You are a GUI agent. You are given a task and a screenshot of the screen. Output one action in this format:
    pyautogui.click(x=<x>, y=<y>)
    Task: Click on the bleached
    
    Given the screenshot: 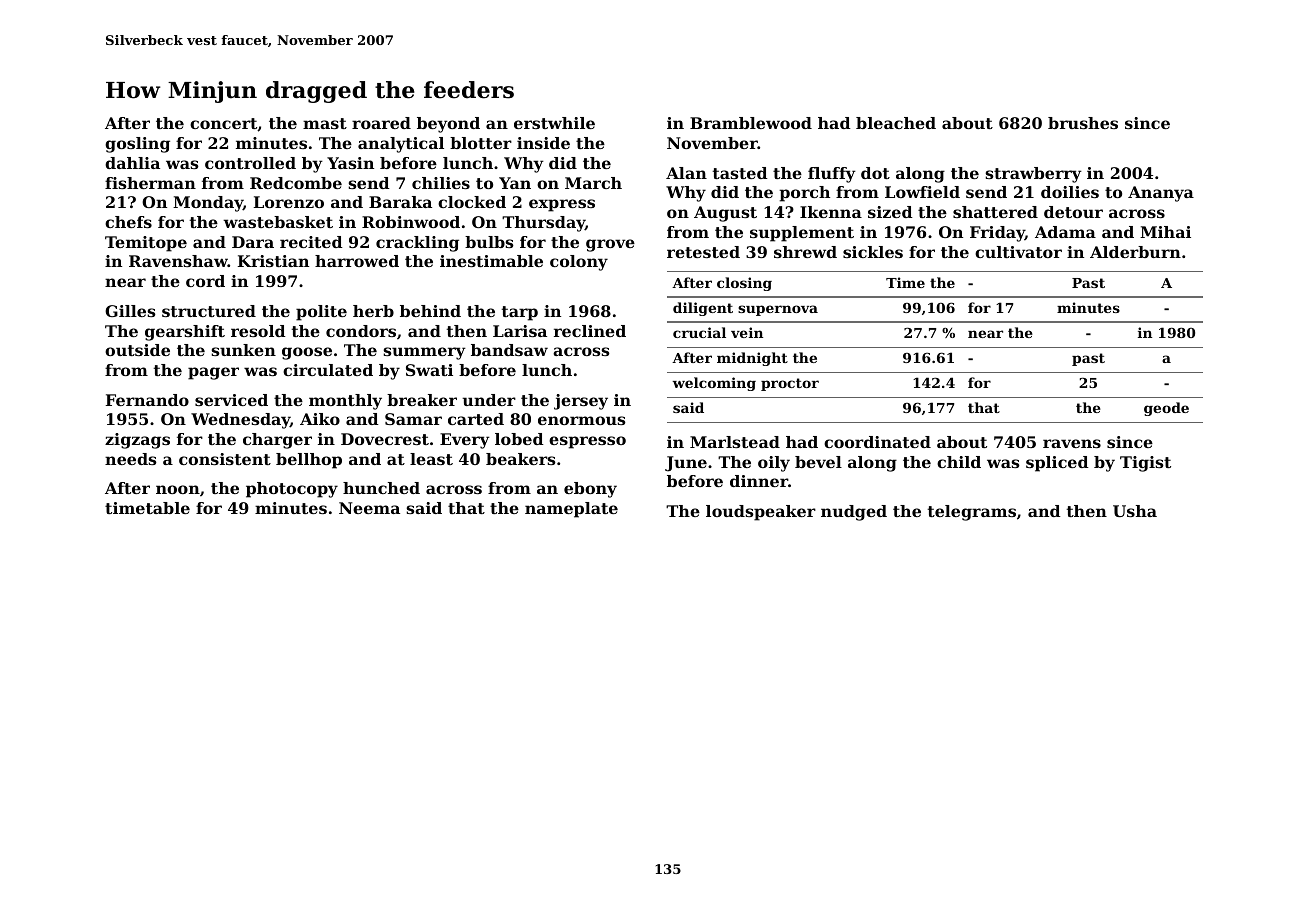 What is the action you would take?
    pyautogui.click(x=896, y=123)
